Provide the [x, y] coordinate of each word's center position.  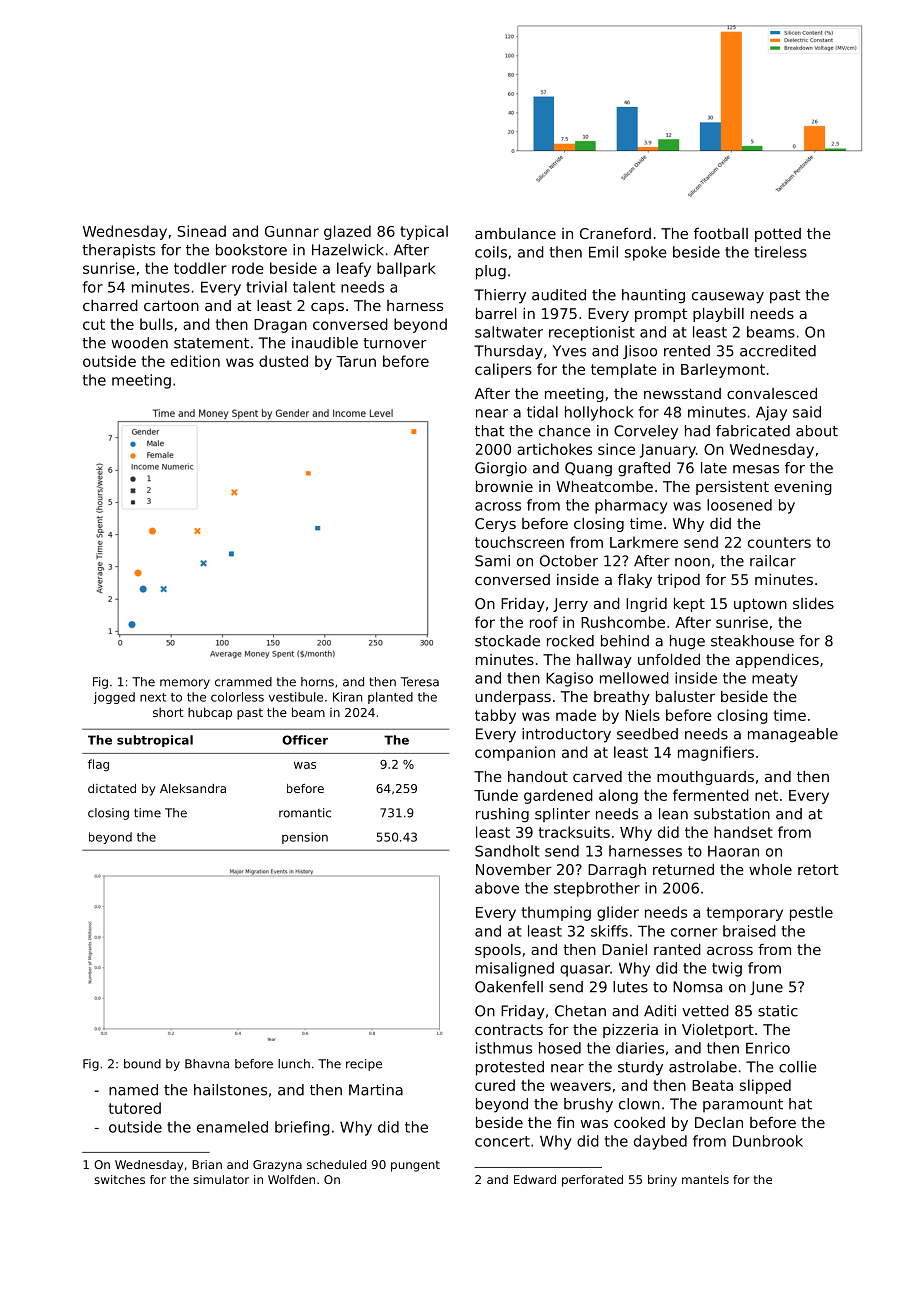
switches [119, 1179]
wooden [140, 343]
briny [662, 1181]
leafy [354, 269]
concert [502, 1141]
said [807, 412]
